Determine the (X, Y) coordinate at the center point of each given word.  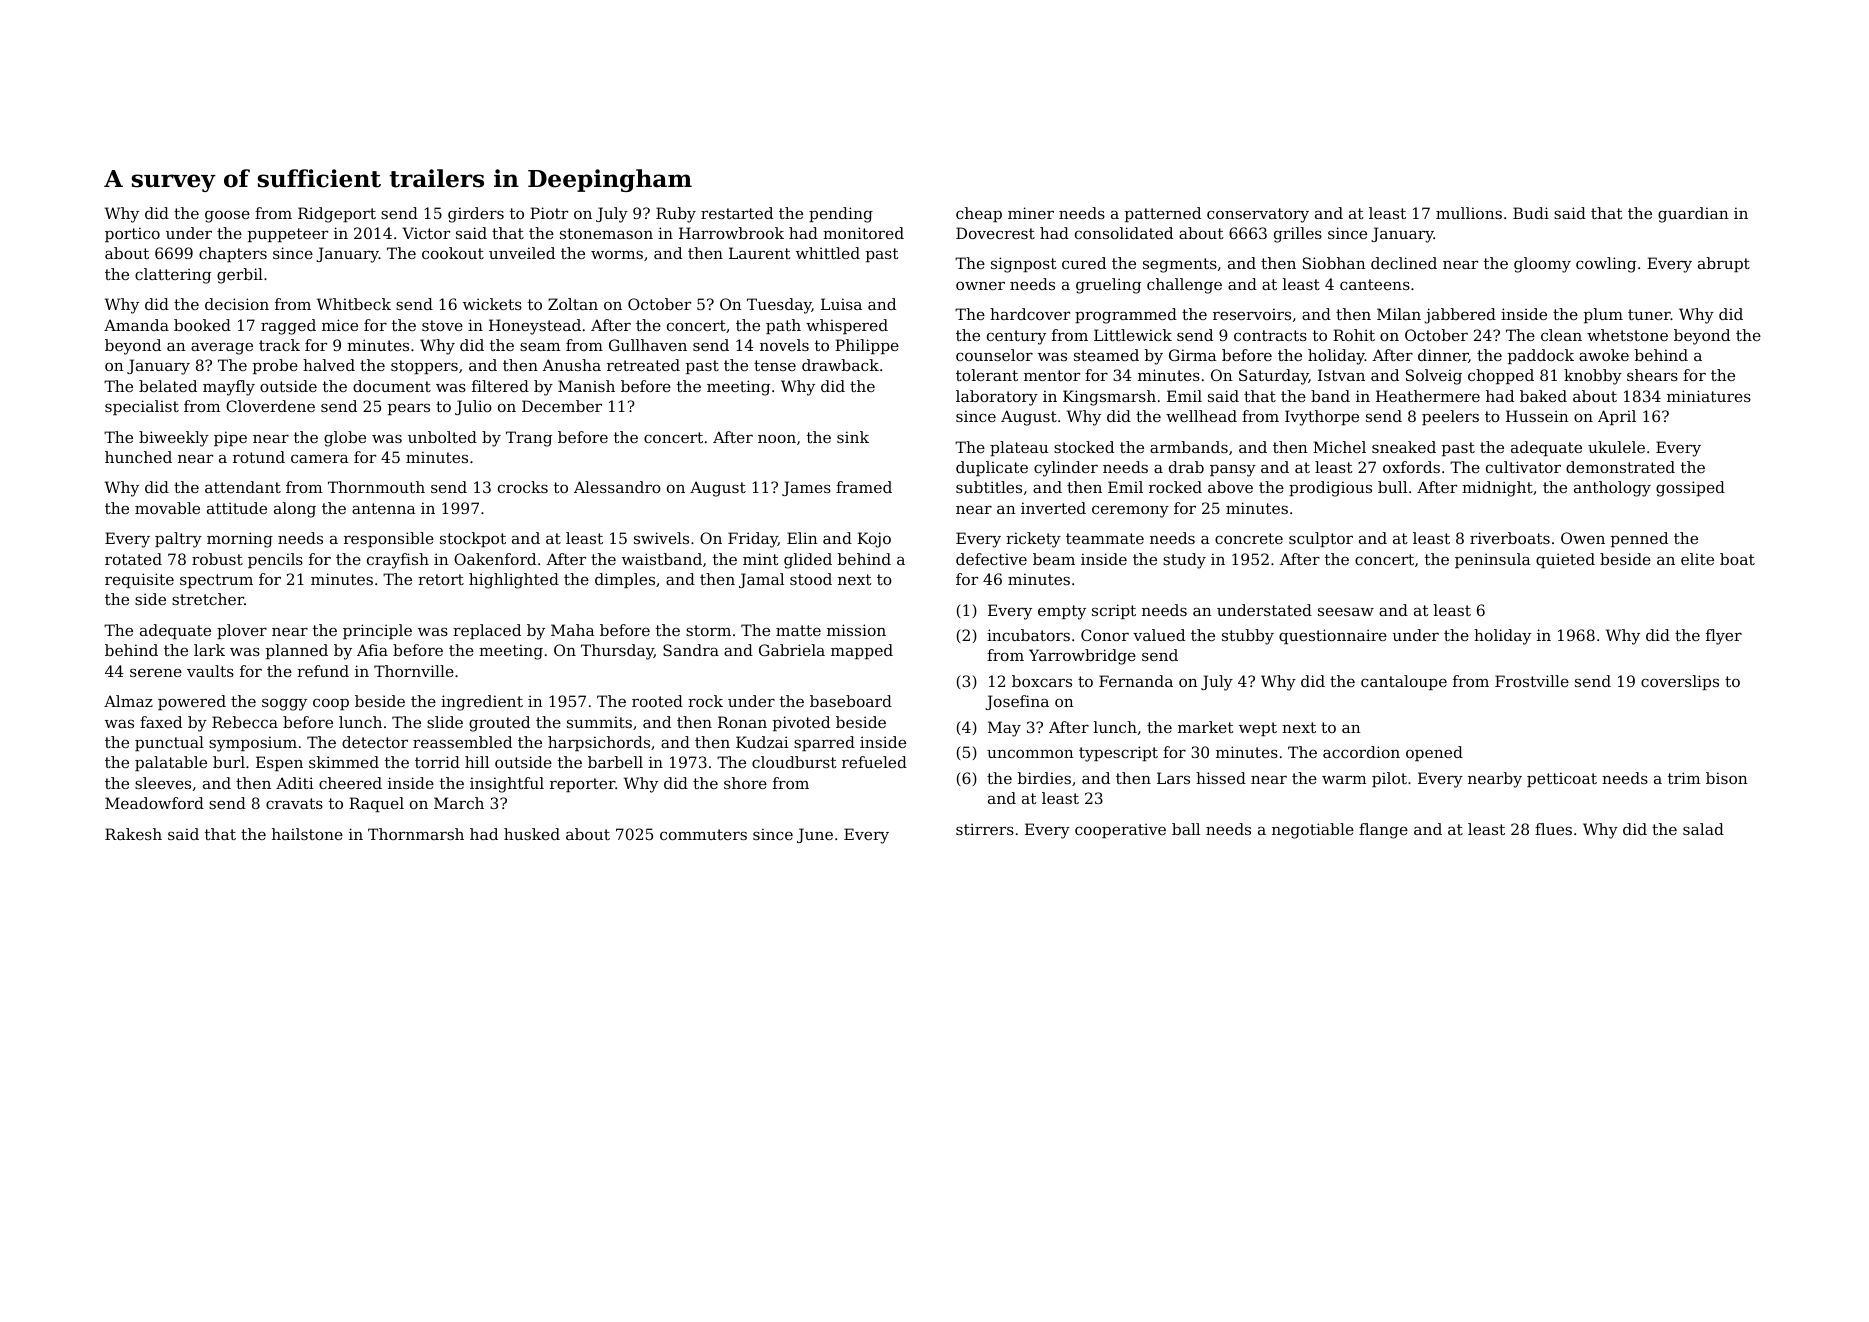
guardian (1693, 215)
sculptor (1321, 539)
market (1206, 727)
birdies (1044, 778)
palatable (171, 763)
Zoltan (573, 304)
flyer (1724, 637)
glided (808, 561)
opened (1434, 753)
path (783, 326)
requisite (139, 580)
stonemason (606, 233)
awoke (1604, 355)
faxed (161, 722)
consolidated (1124, 233)
